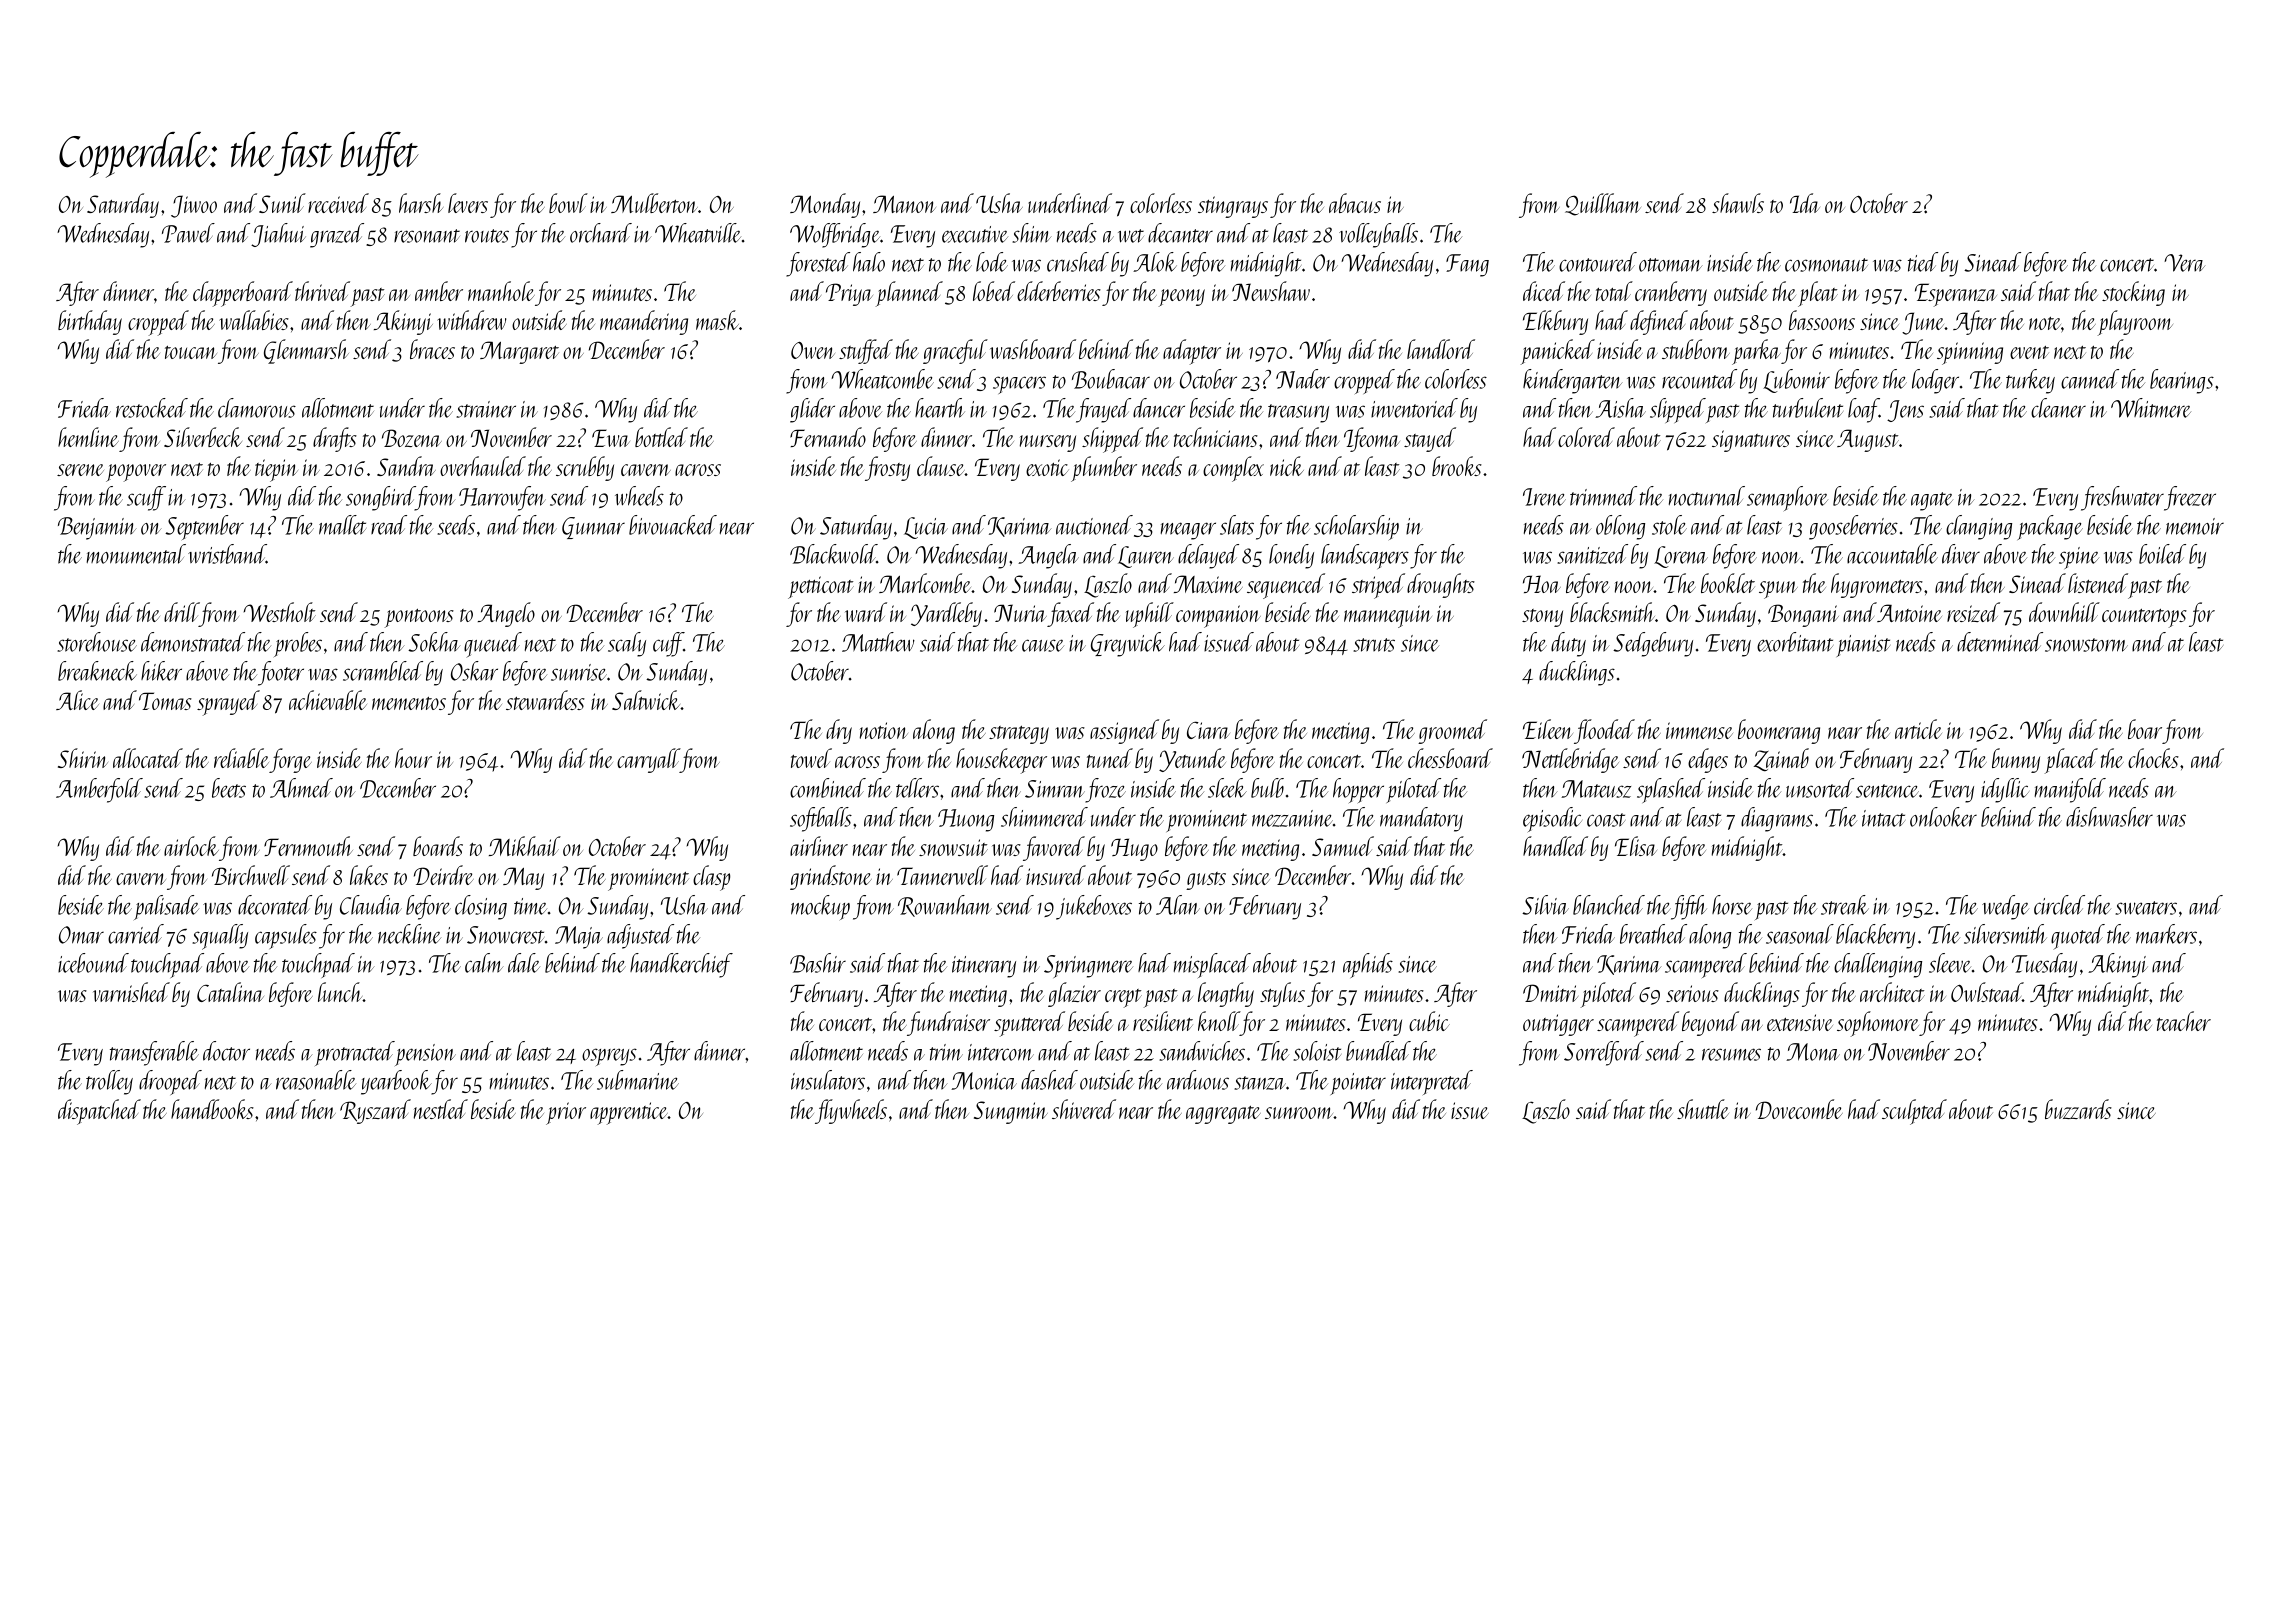 Image resolution: width=2282 pixels, height=1614 pixels. I want to click on sculpted, so click(1914, 1112).
